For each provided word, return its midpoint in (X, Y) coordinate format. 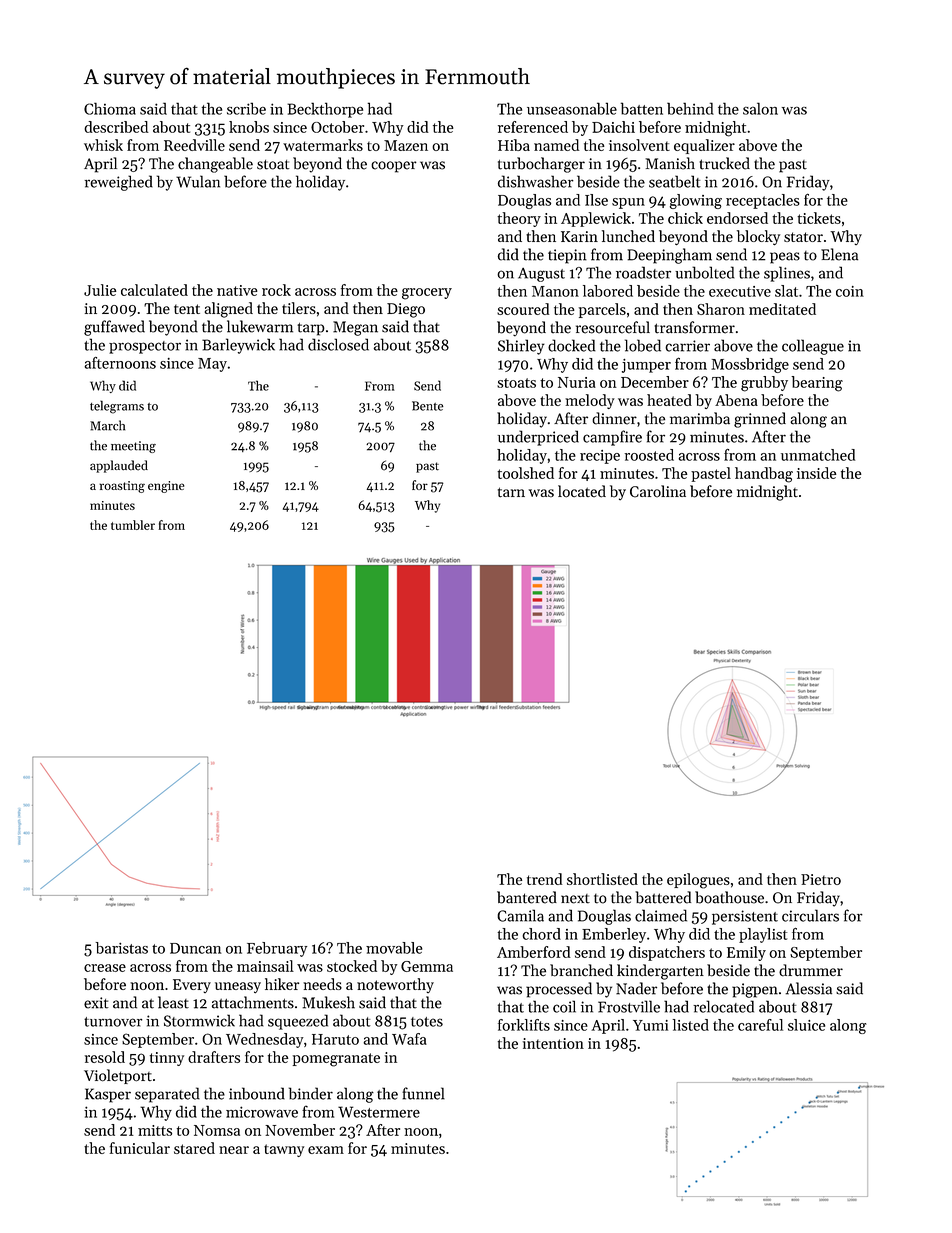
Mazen (406, 145)
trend (544, 879)
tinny (167, 1059)
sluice (806, 1025)
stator (803, 237)
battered (663, 897)
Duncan (195, 948)
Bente (428, 406)
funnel (423, 1093)
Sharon (721, 309)
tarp (311, 329)
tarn (511, 492)
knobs (249, 127)
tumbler (133, 525)
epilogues (698, 881)
